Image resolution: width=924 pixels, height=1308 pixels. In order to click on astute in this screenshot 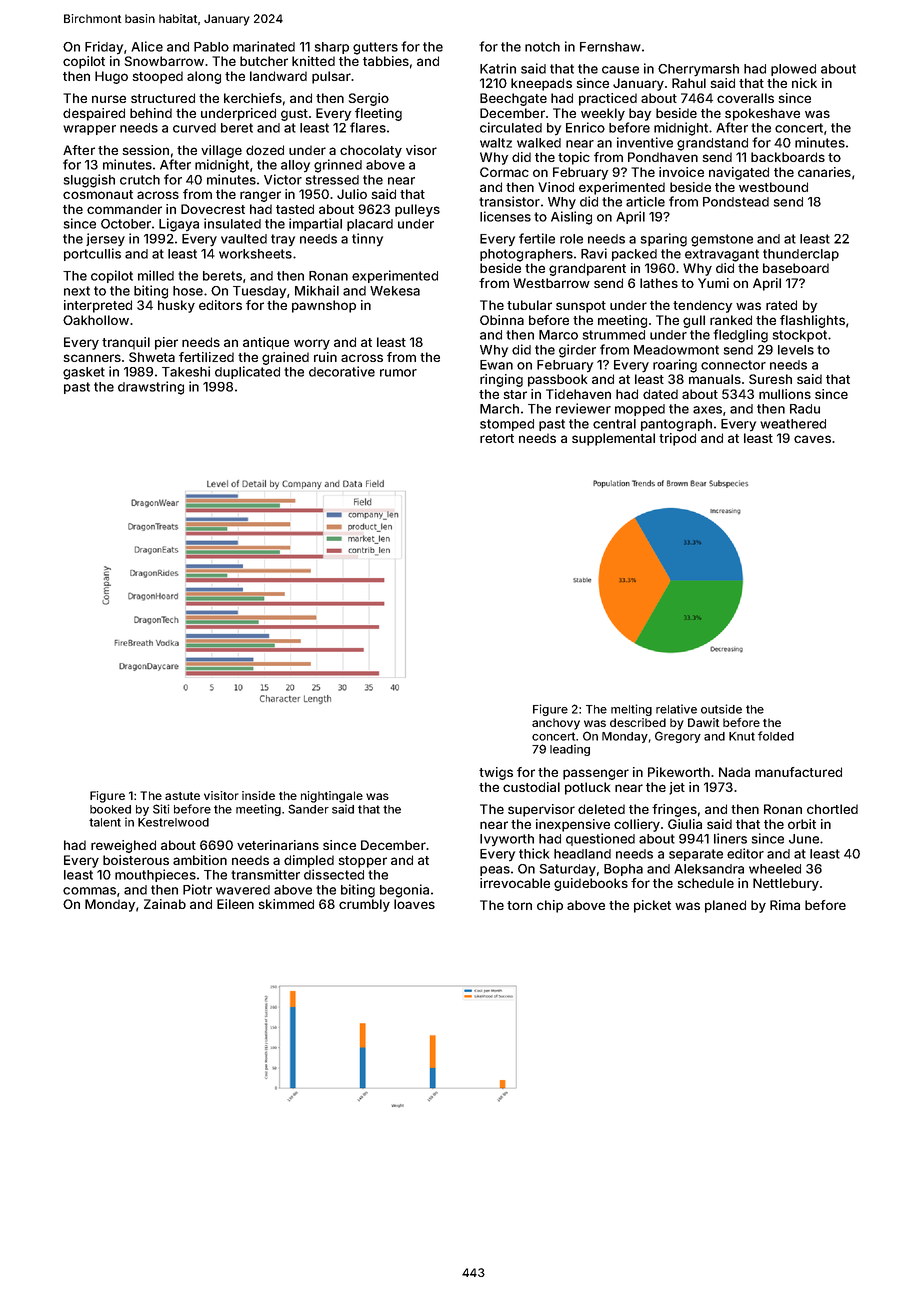, I will do `click(182, 796)`.
